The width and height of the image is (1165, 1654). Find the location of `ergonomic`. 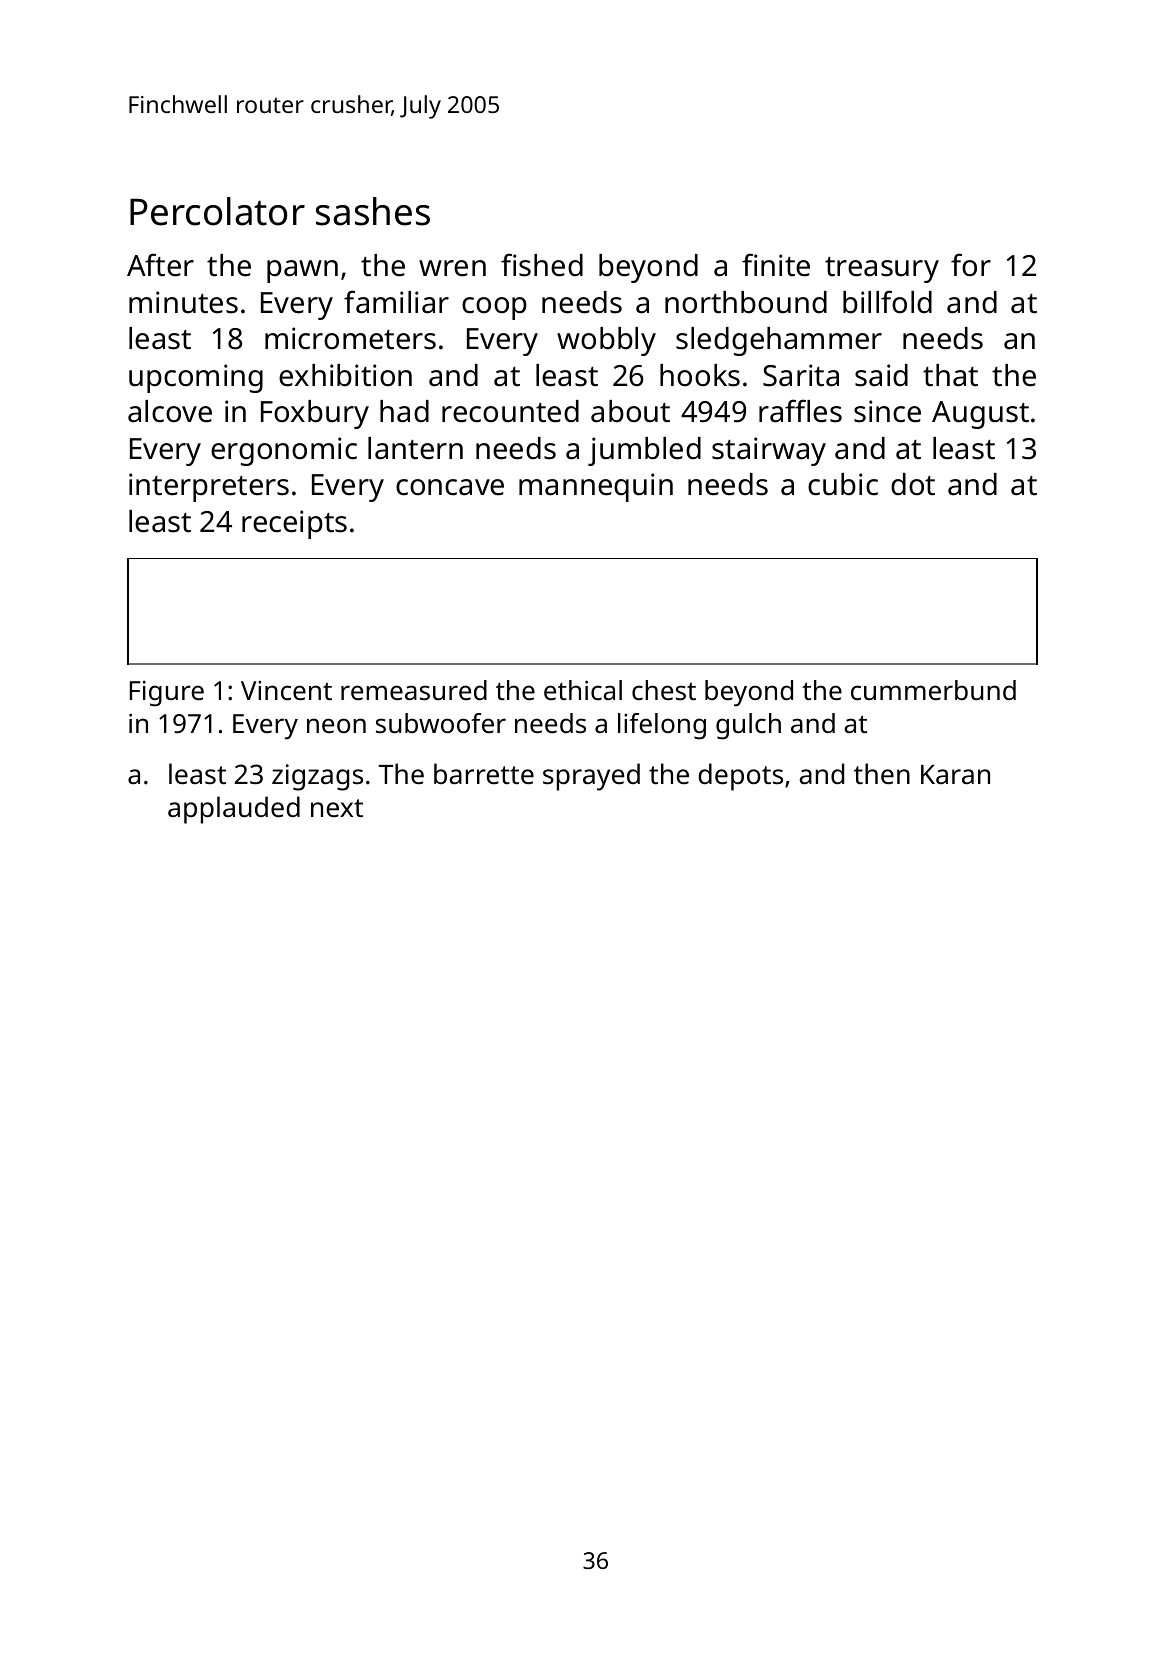

ergonomic is located at coordinates (284, 451).
